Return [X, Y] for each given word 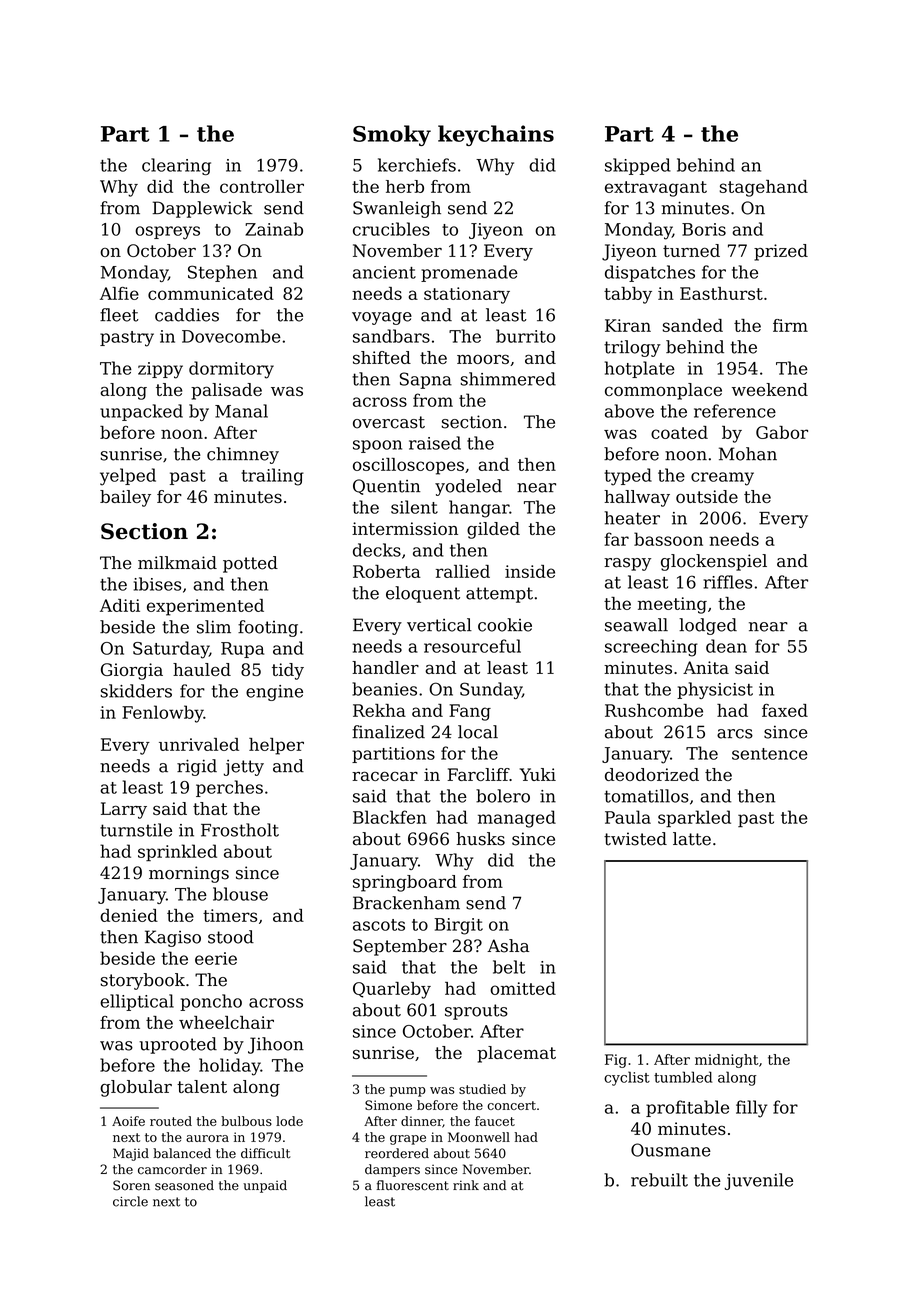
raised [435, 443]
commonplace [663, 391]
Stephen [222, 273]
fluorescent [413, 1185]
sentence [770, 754]
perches [229, 788]
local [478, 732]
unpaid [265, 1186]
